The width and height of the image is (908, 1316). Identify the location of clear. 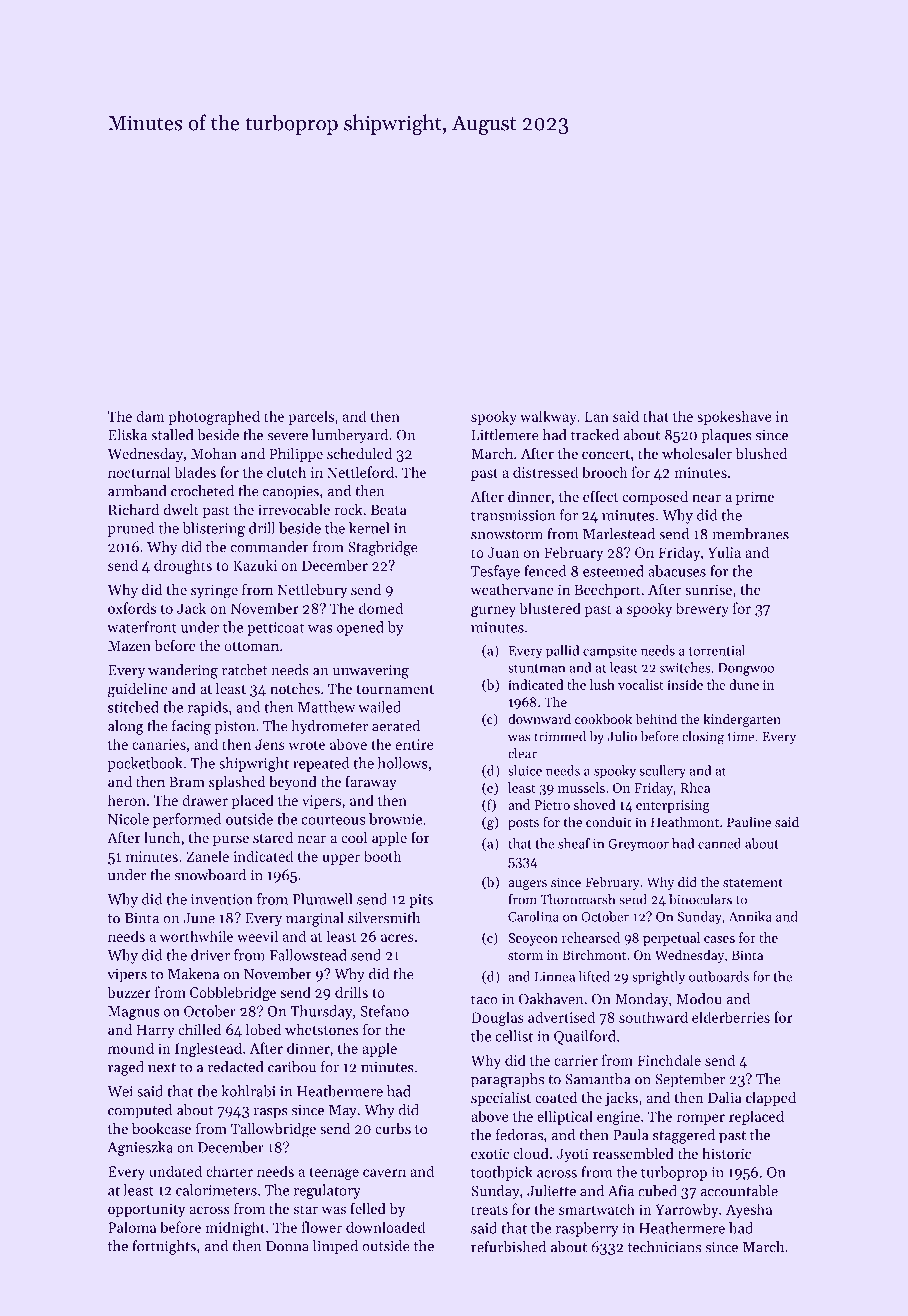
(522, 753).
